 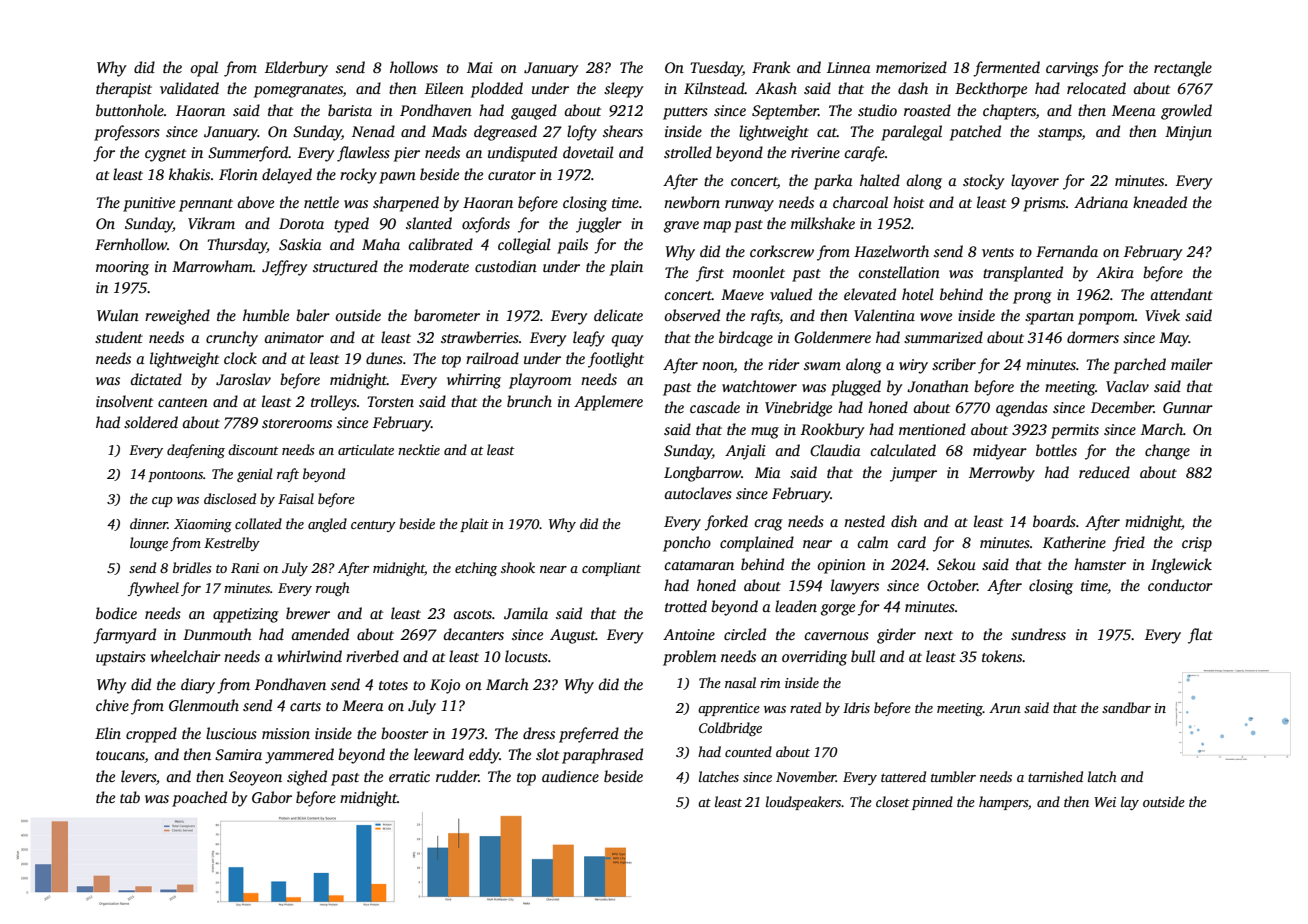 I want to click on tokens, so click(x=1002, y=656).
